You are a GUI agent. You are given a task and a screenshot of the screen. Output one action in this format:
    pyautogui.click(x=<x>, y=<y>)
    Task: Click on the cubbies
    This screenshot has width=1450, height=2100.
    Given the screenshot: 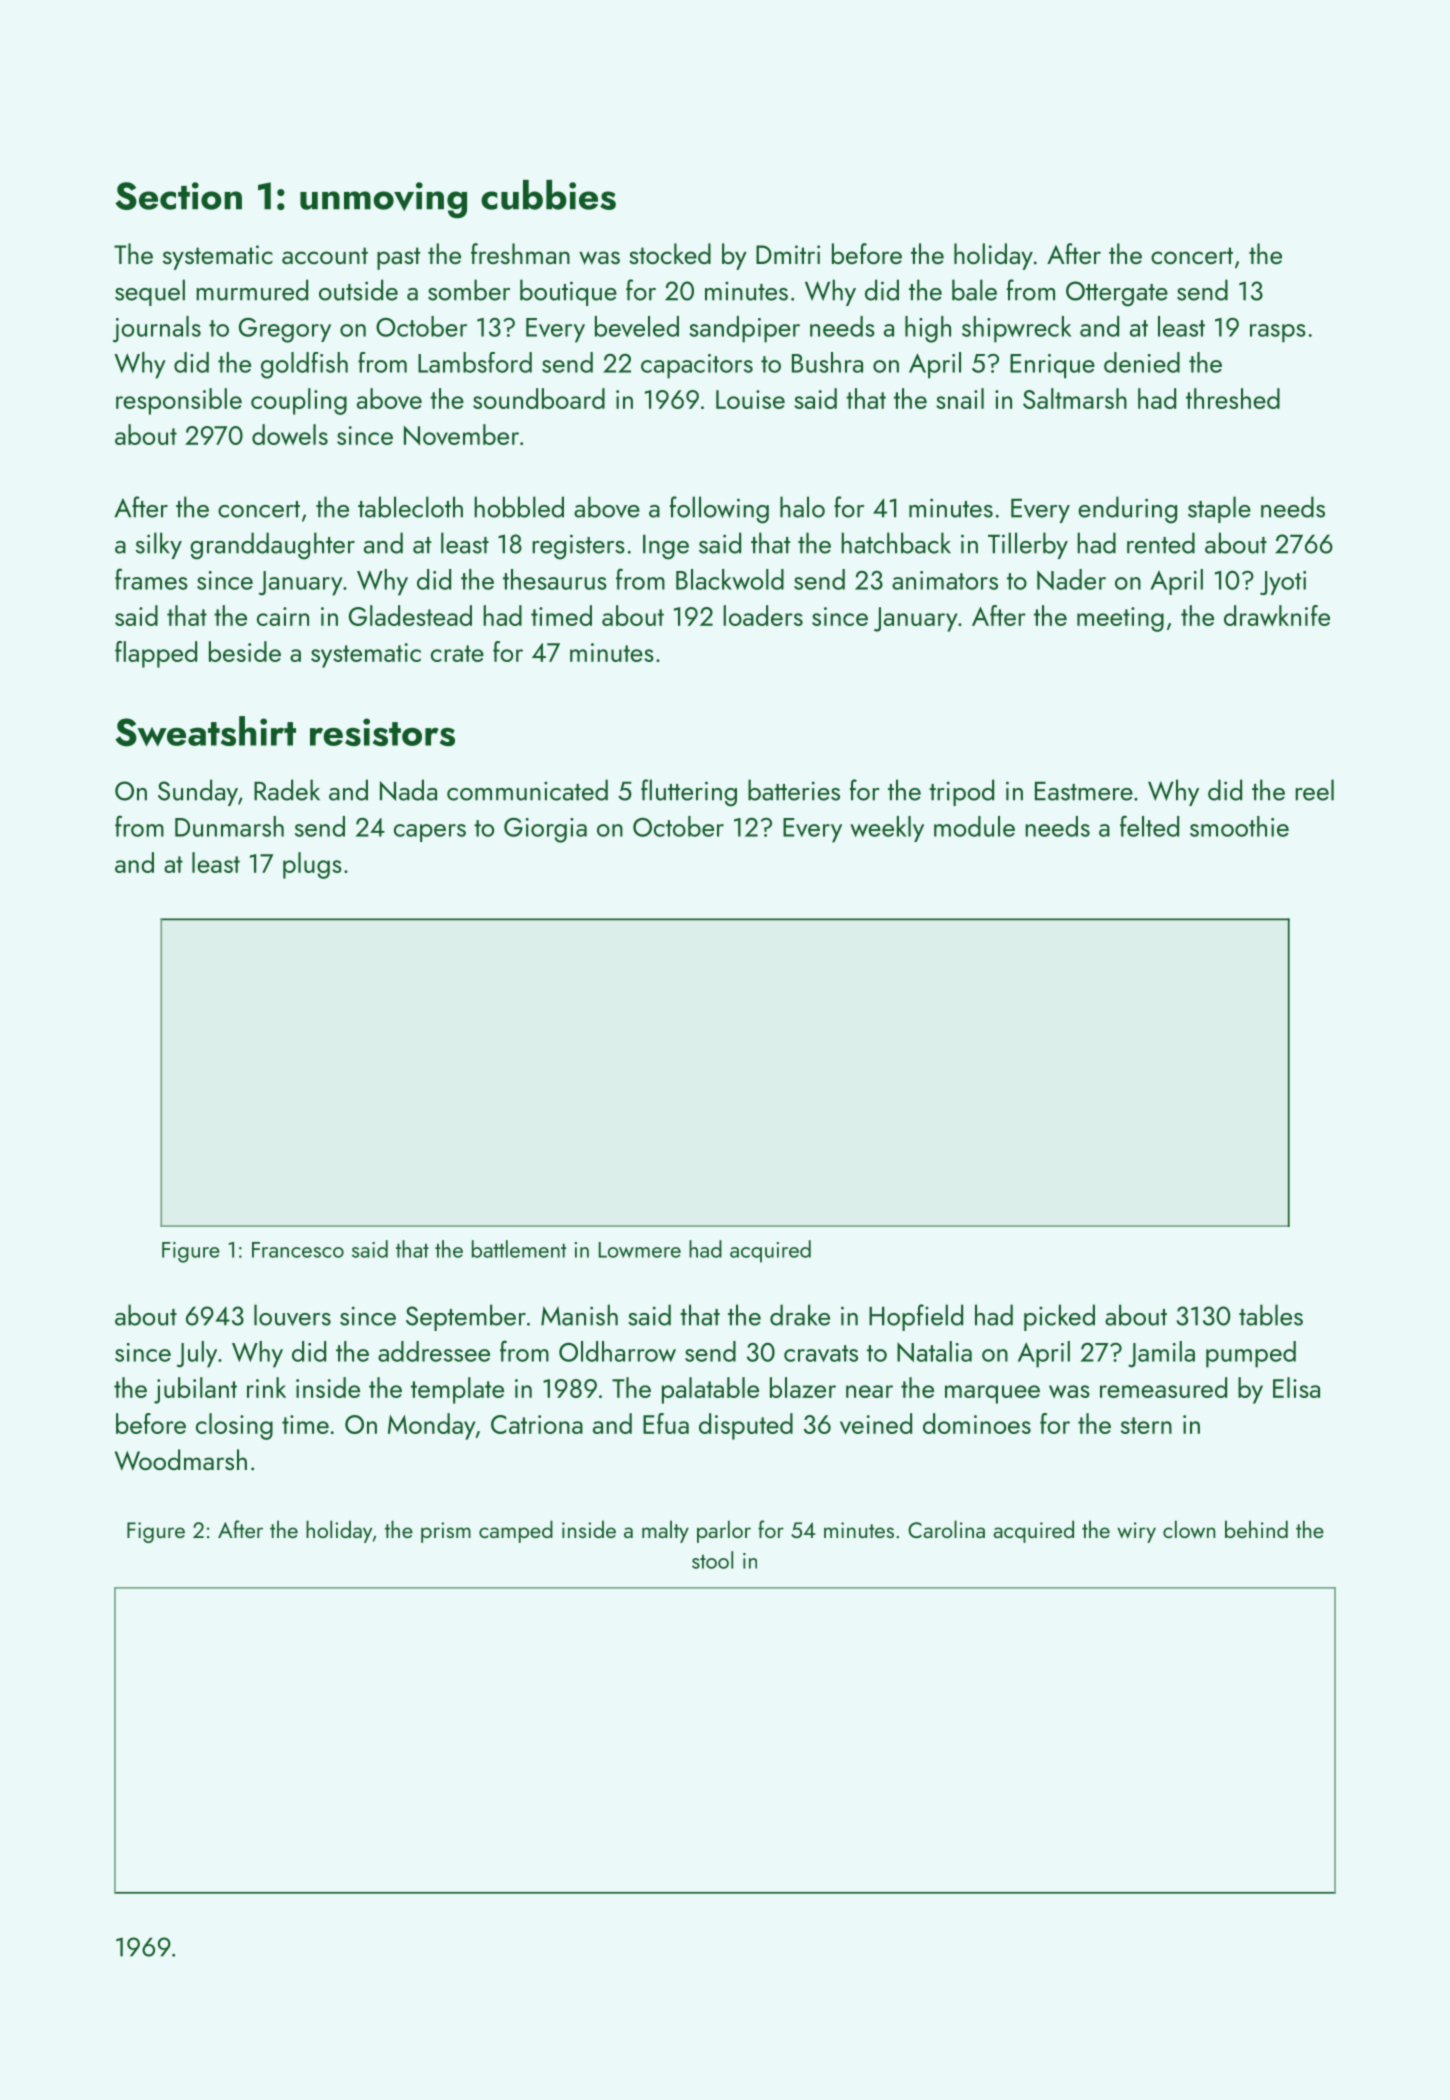 What is the action you would take?
    pyautogui.click(x=548, y=195)
